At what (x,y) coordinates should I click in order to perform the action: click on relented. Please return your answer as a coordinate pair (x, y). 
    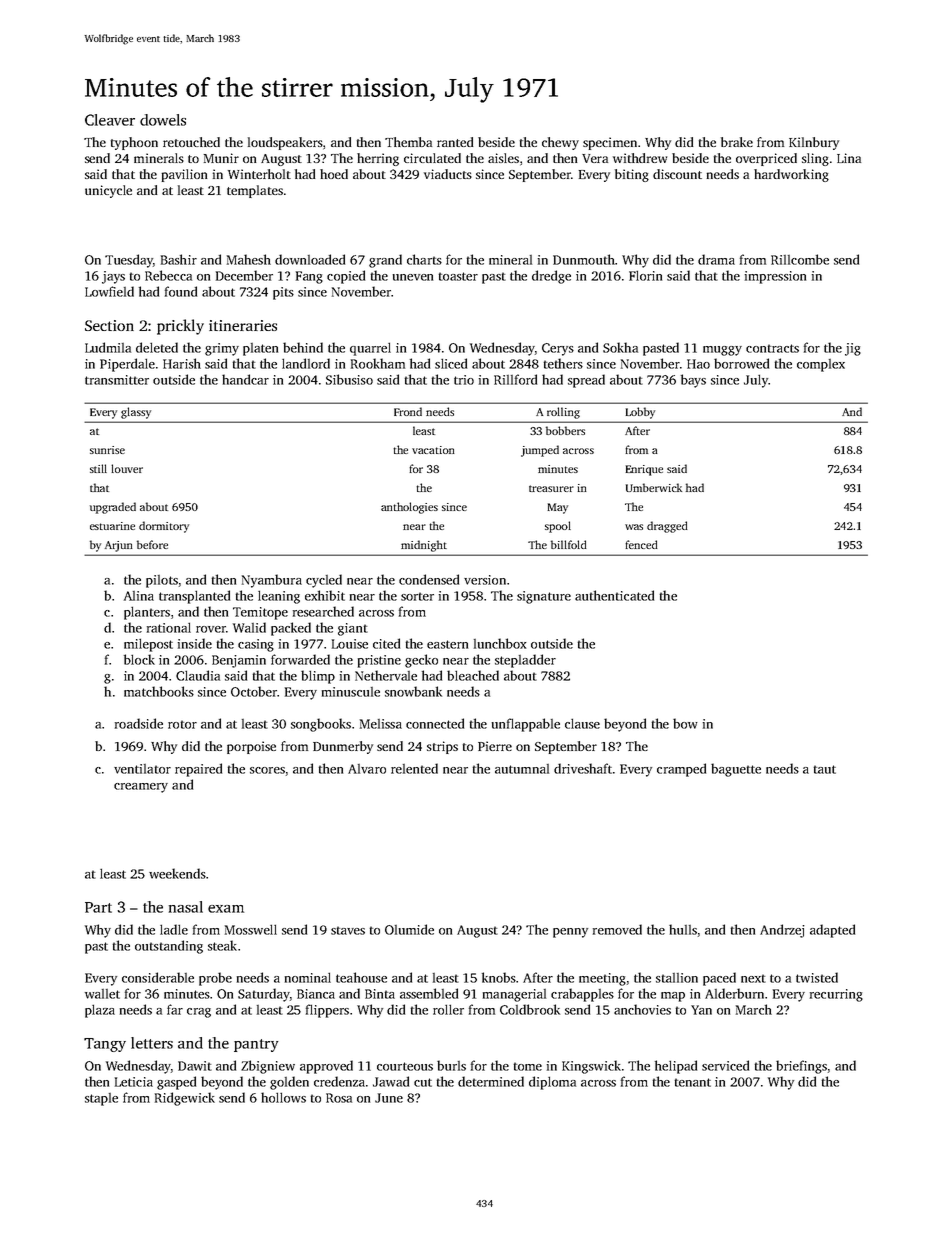
    Looking at the image, I should click on (414, 768).
